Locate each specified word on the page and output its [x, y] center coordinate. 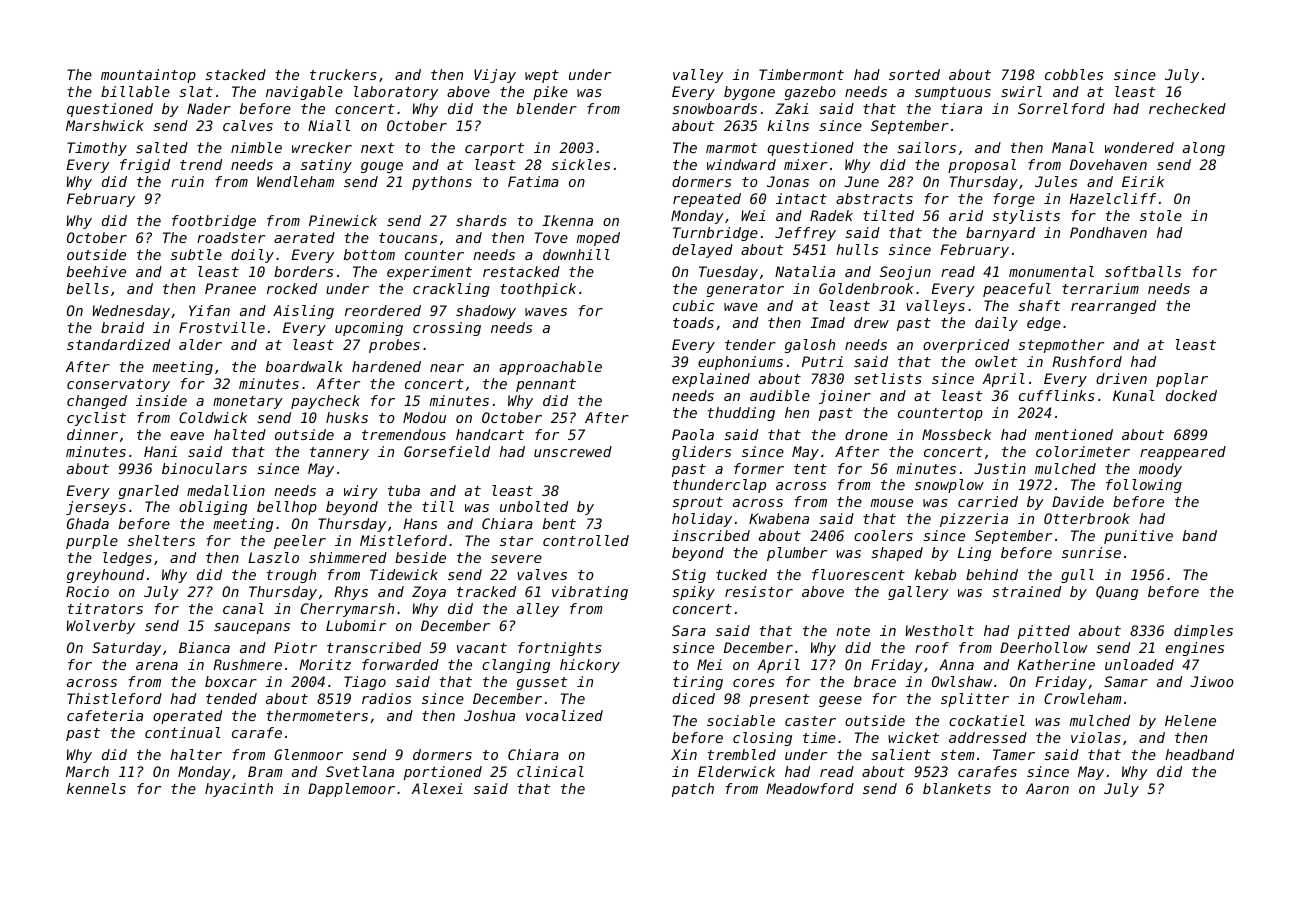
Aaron [1047, 788]
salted [162, 147]
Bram [265, 771]
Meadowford [810, 788]
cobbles [1074, 74]
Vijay [495, 76]
